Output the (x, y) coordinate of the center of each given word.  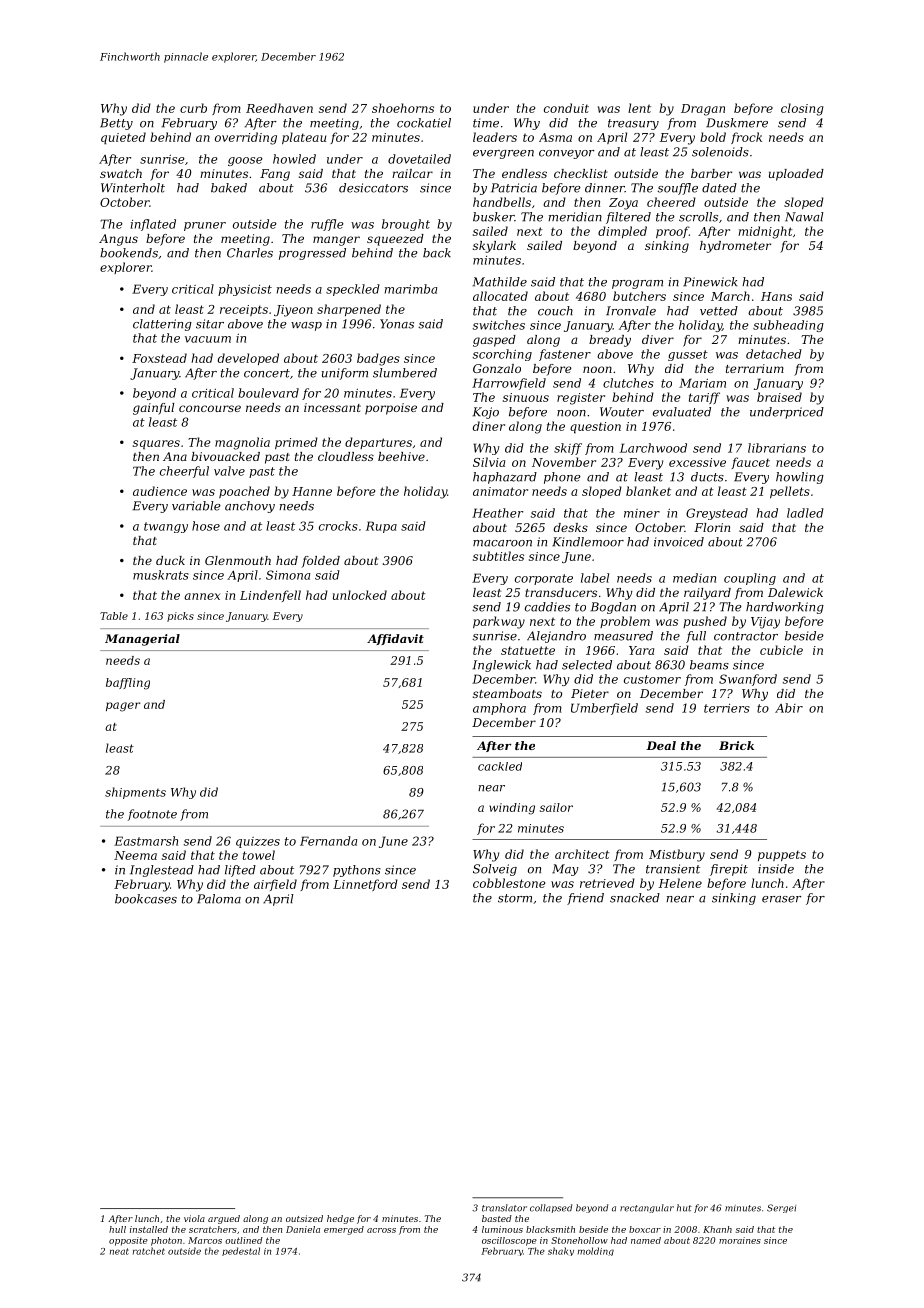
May (565, 870)
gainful (153, 409)
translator (504, 1208)
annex (202, 596)
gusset (688, 355)
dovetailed (419, 159)
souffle (677, 189)
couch (555, 311)
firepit (729, 870)
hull (117, 1229)
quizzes (258, 842)
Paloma (219, 899)
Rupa (381, 527)
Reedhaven (279, 108)
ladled (805, 513)
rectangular (647, 1208)
